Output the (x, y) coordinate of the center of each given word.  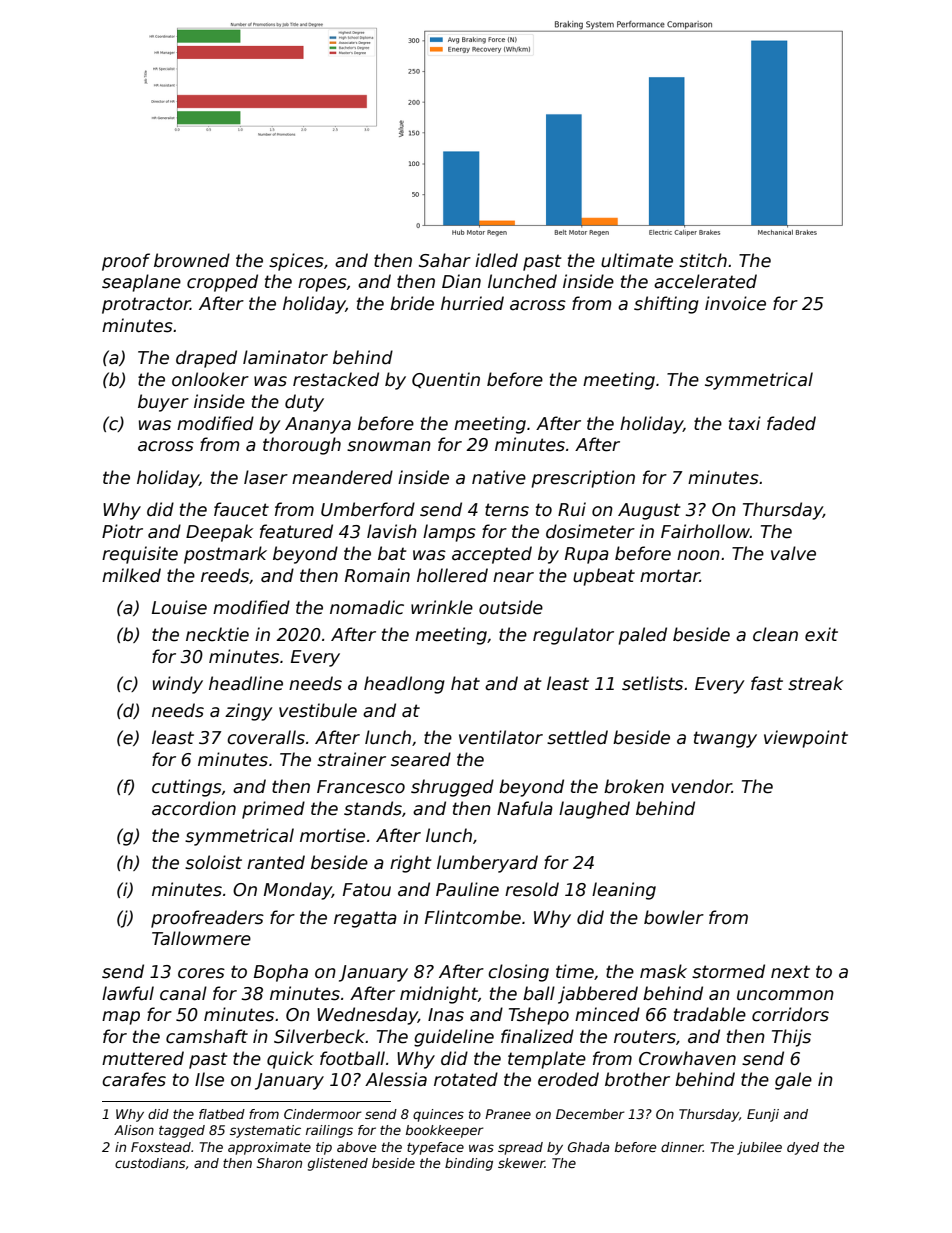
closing (518, 973)
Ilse (209, 1079)
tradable (710, 1014)
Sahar (445, 260)
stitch (703, 260)
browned (192, 260)
